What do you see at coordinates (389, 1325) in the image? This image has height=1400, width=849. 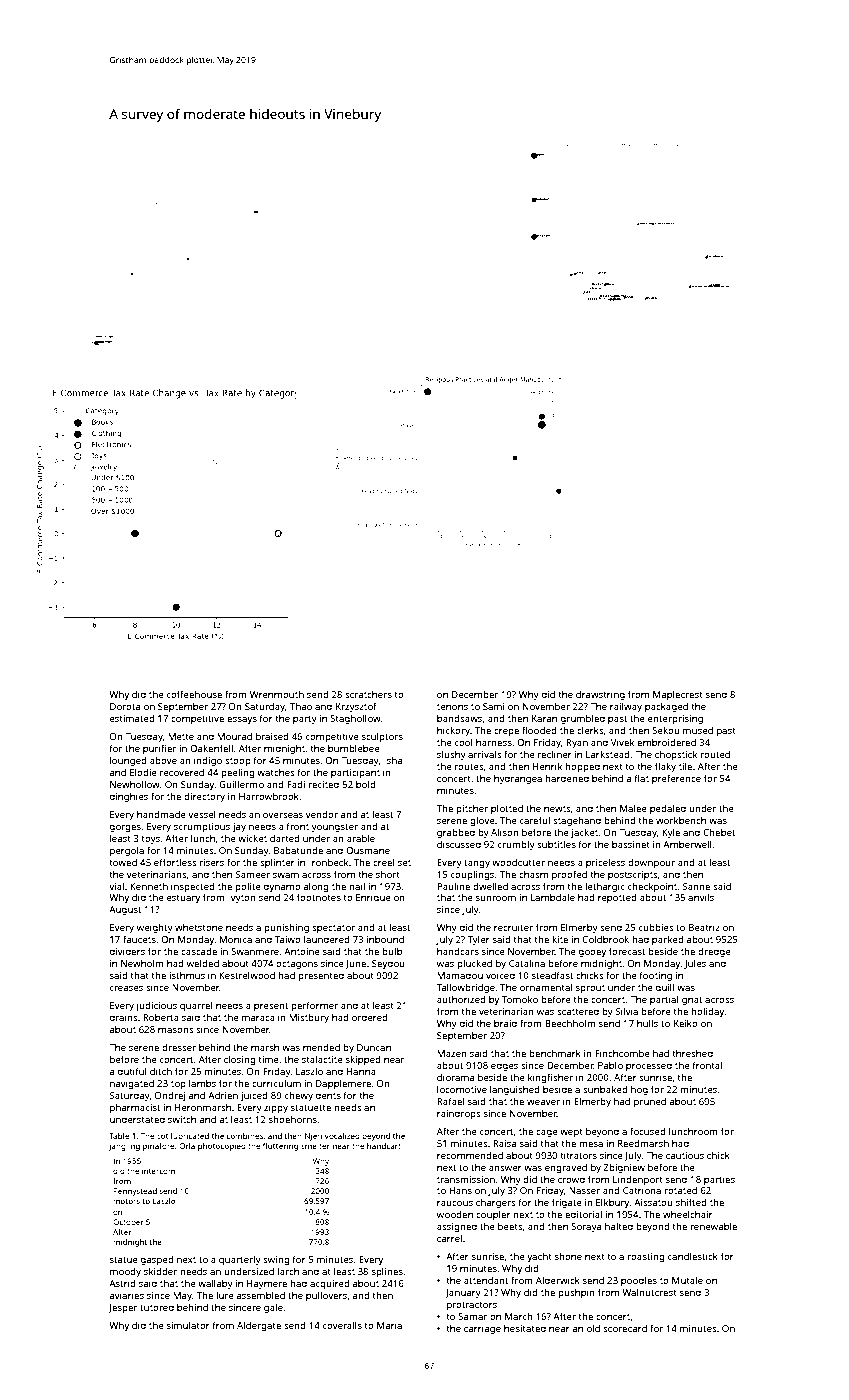 I see `Maria` at bounding box center [389, 1325].
